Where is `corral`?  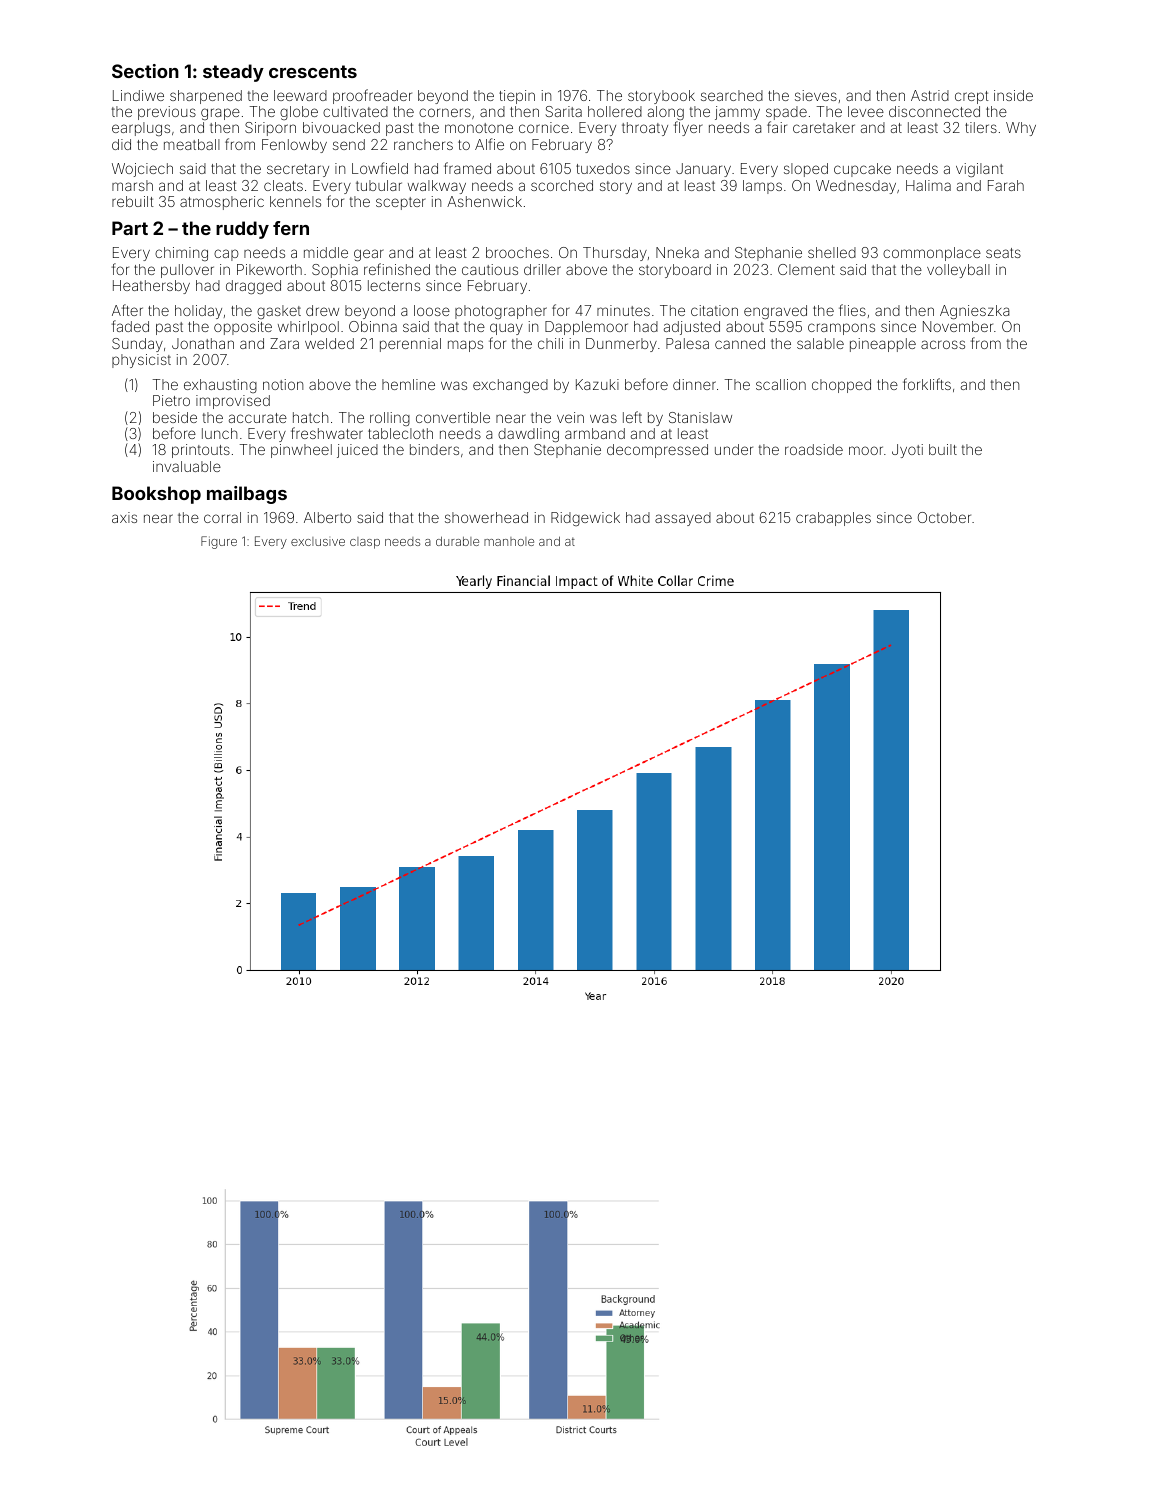
corral is located at coordinates (222, 517).
